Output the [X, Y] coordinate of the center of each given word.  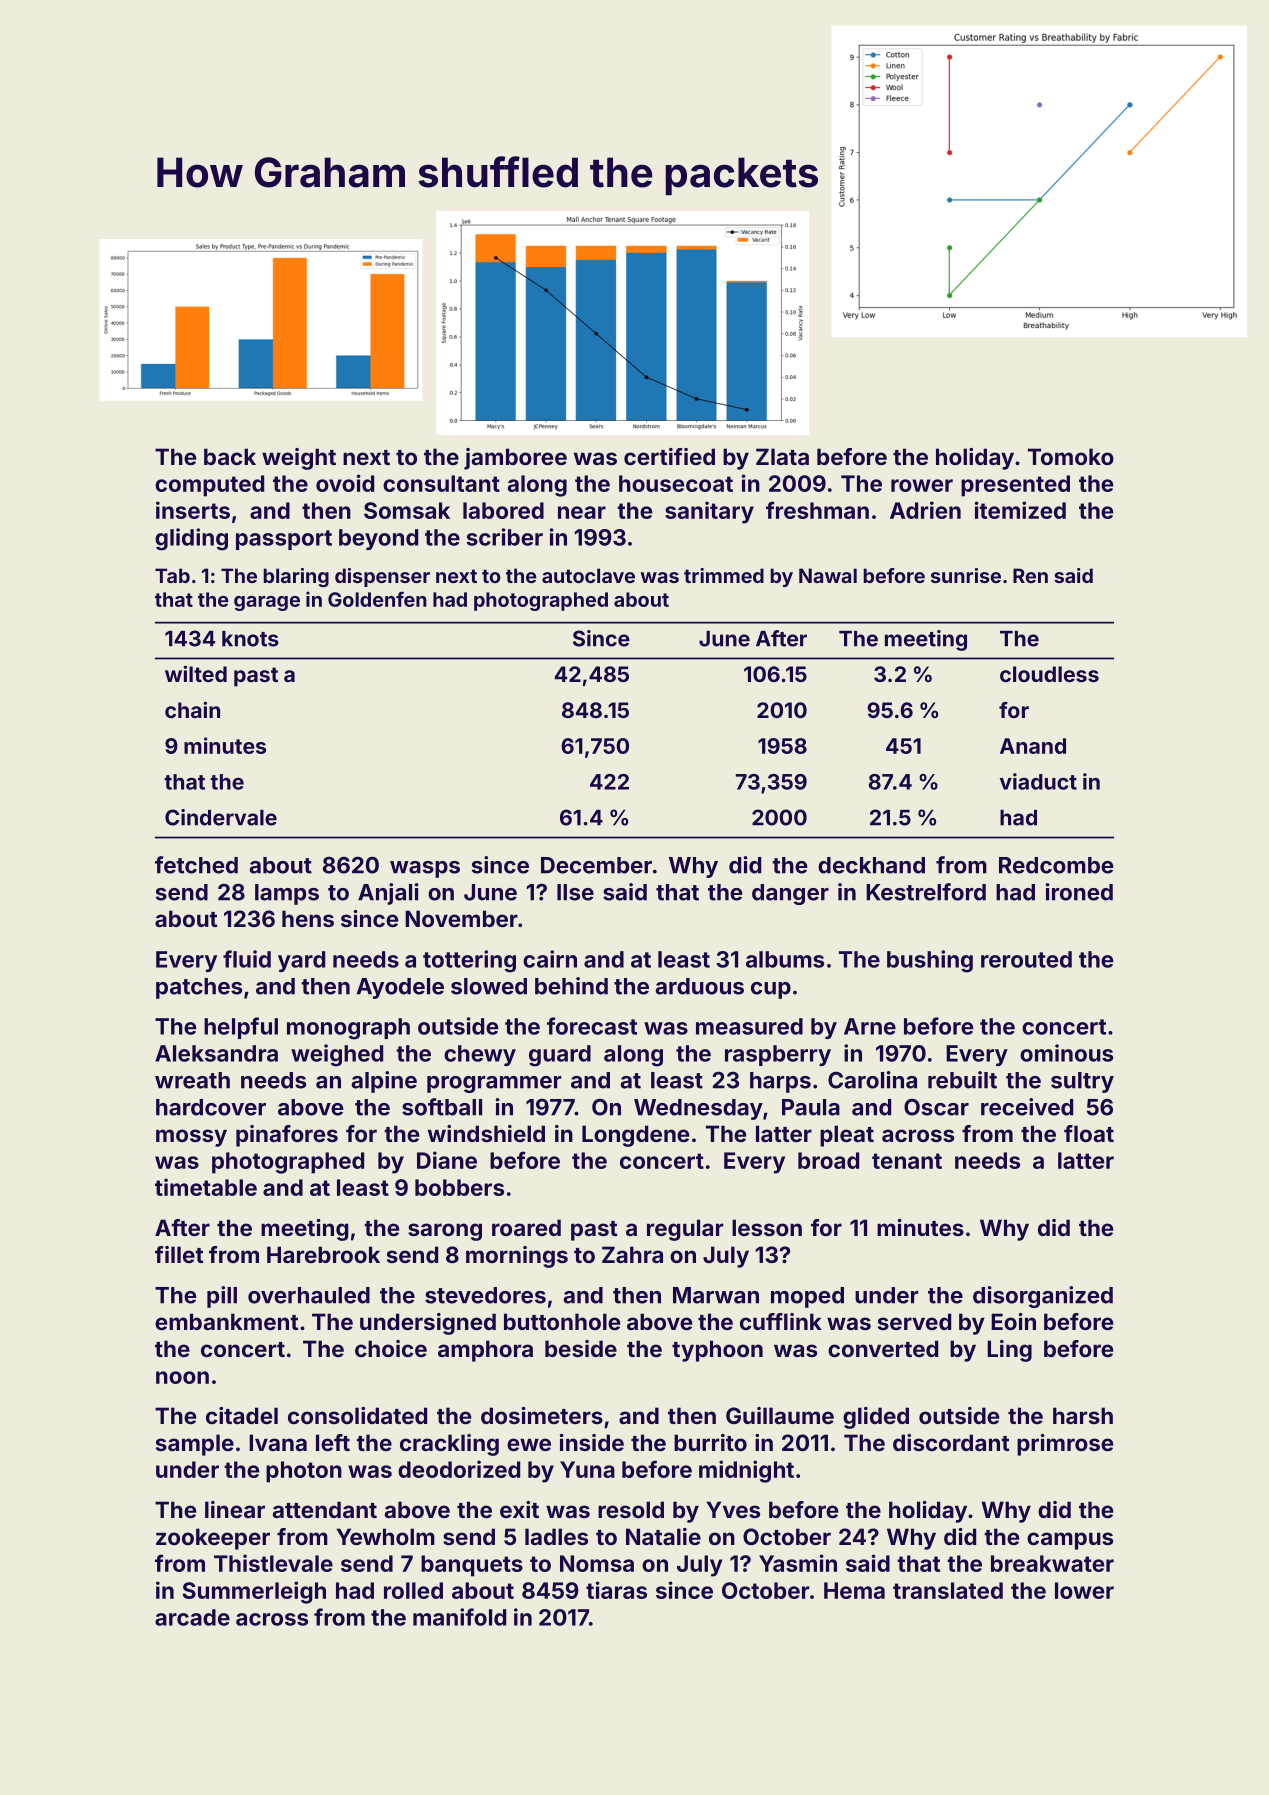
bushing [930, 961]
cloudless [1049, 674]
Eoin [1013, 1321]
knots [250, 639]
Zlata [782, 456]
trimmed [724, 575]
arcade [192, 1617]
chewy [480, 1055]
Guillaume [780, 1415]
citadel [242, 1415]
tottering [469, 961]
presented [1015, 486]
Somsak [407, 510]
